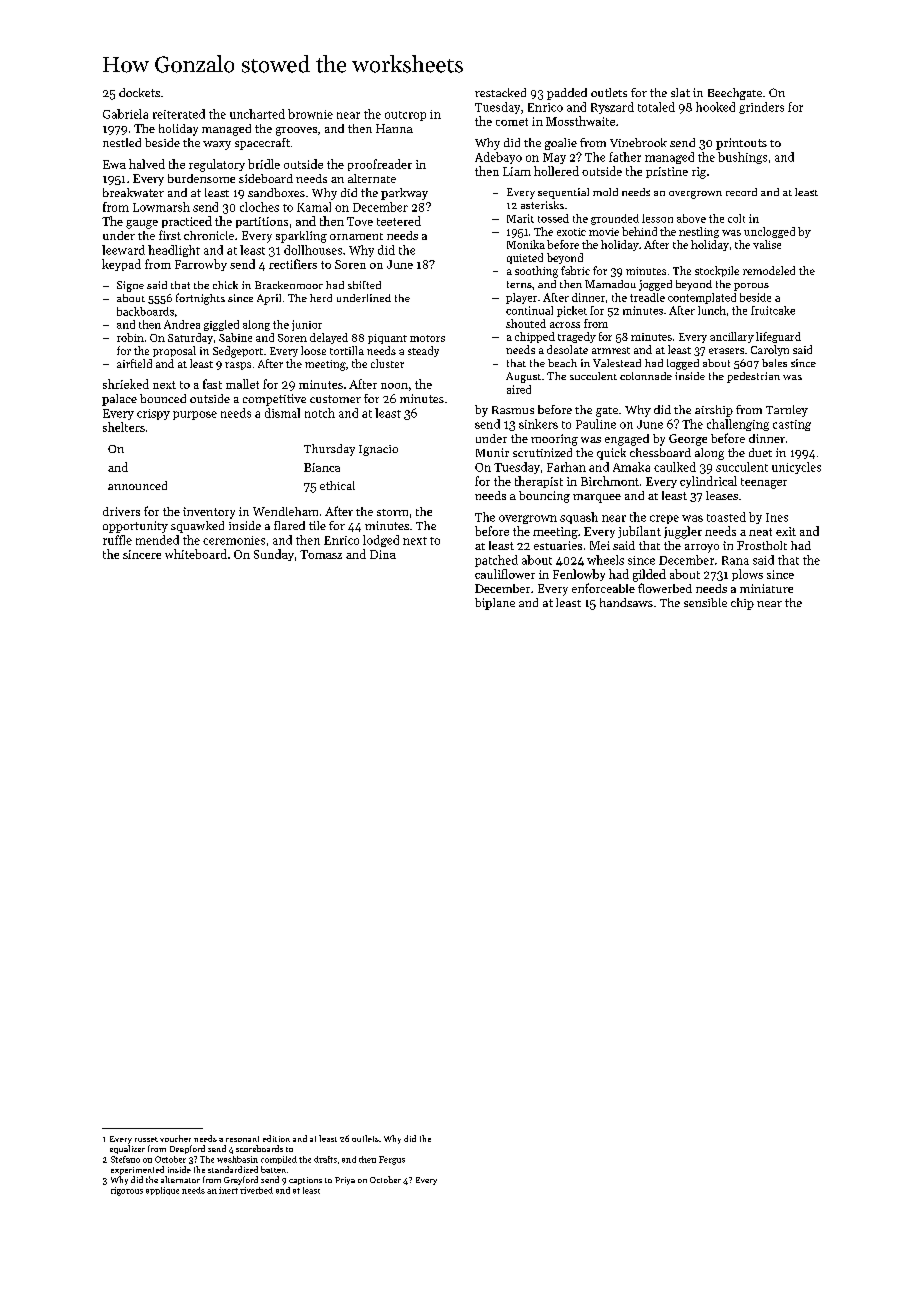  What do you see at coordinates (293, 264) in the page?
I see `rectifiers` at bounding box center [293, 264].
